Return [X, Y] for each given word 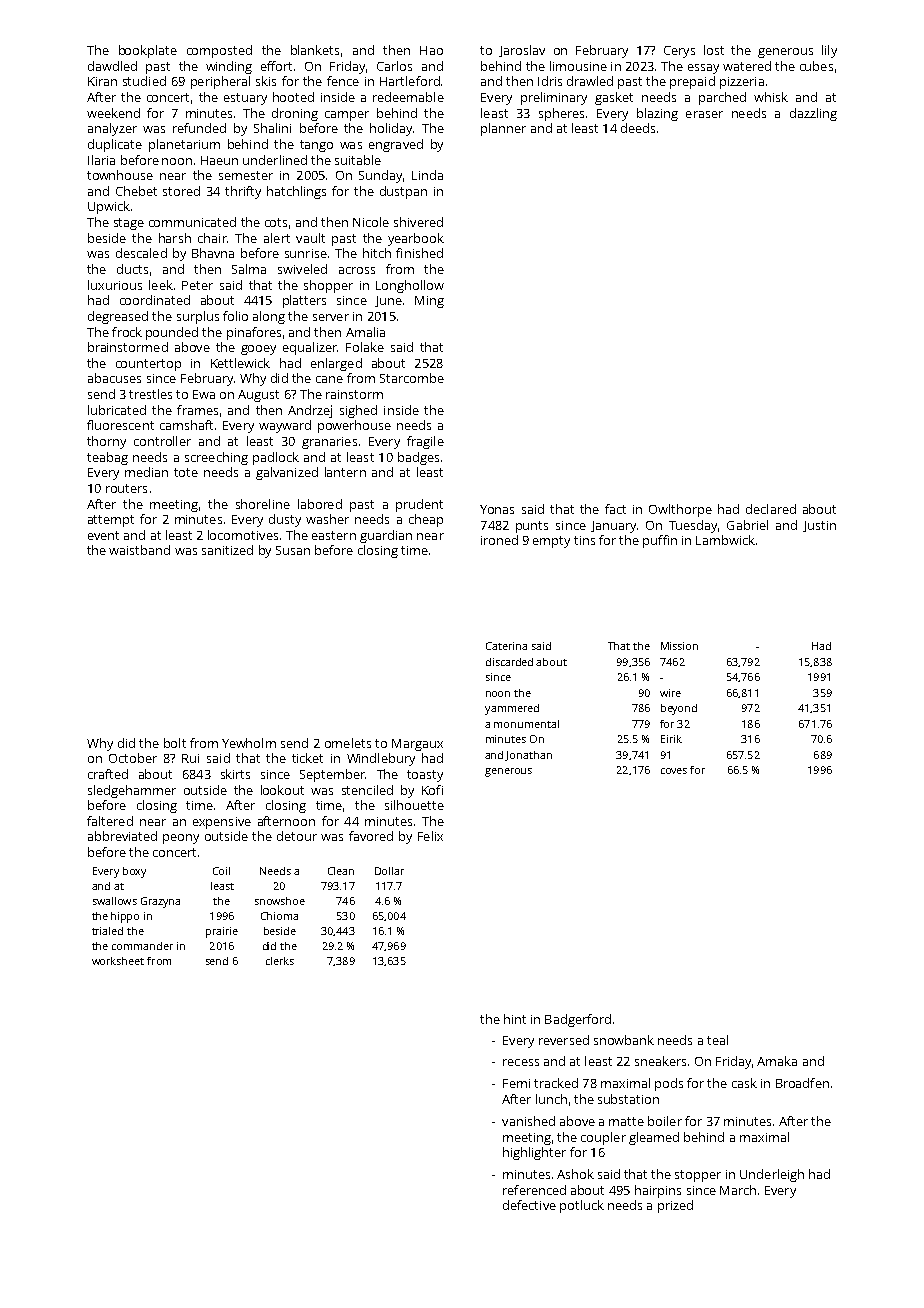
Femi [516, 1083]
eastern [334, 535]
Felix [430, 836]
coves [674, 771]
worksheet [118, 961]
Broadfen [802, 1083]
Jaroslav [522, 51]
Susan [293, 550]
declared [771, 509]
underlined [275, 160]
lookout [282, 790]
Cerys [679, 52]
